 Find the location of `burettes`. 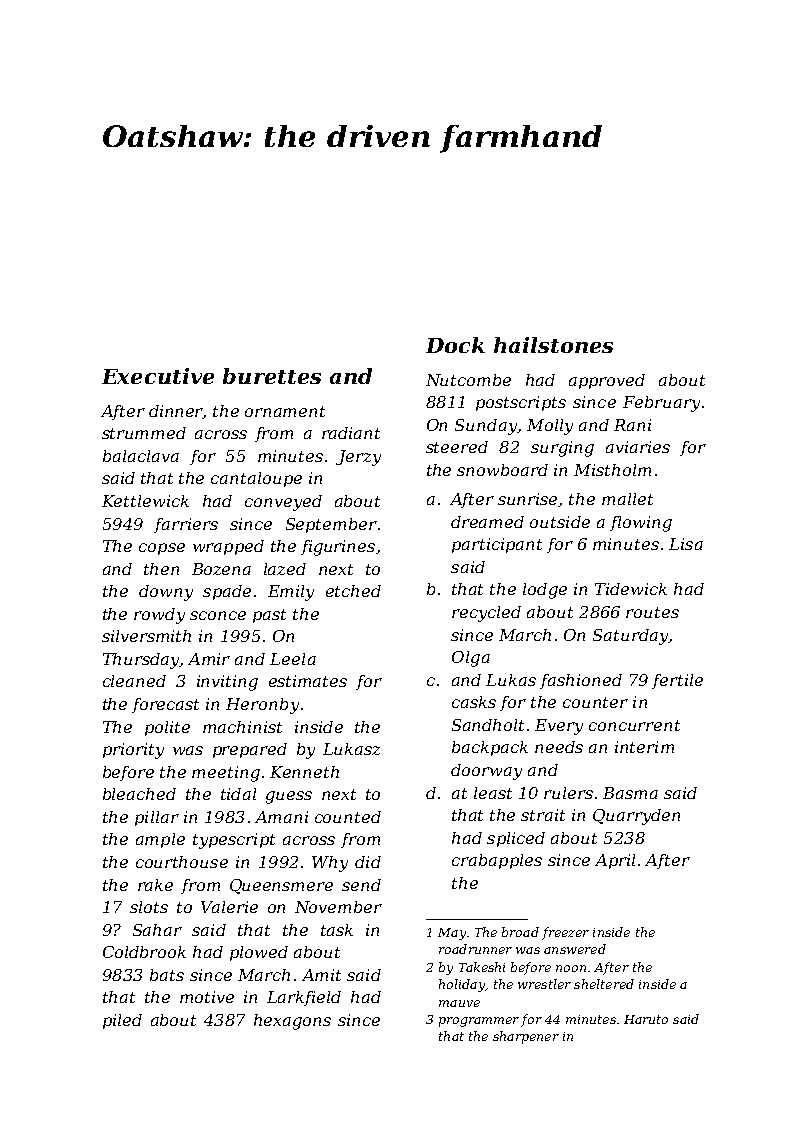

burettes is located at coordinates (272, 376).
